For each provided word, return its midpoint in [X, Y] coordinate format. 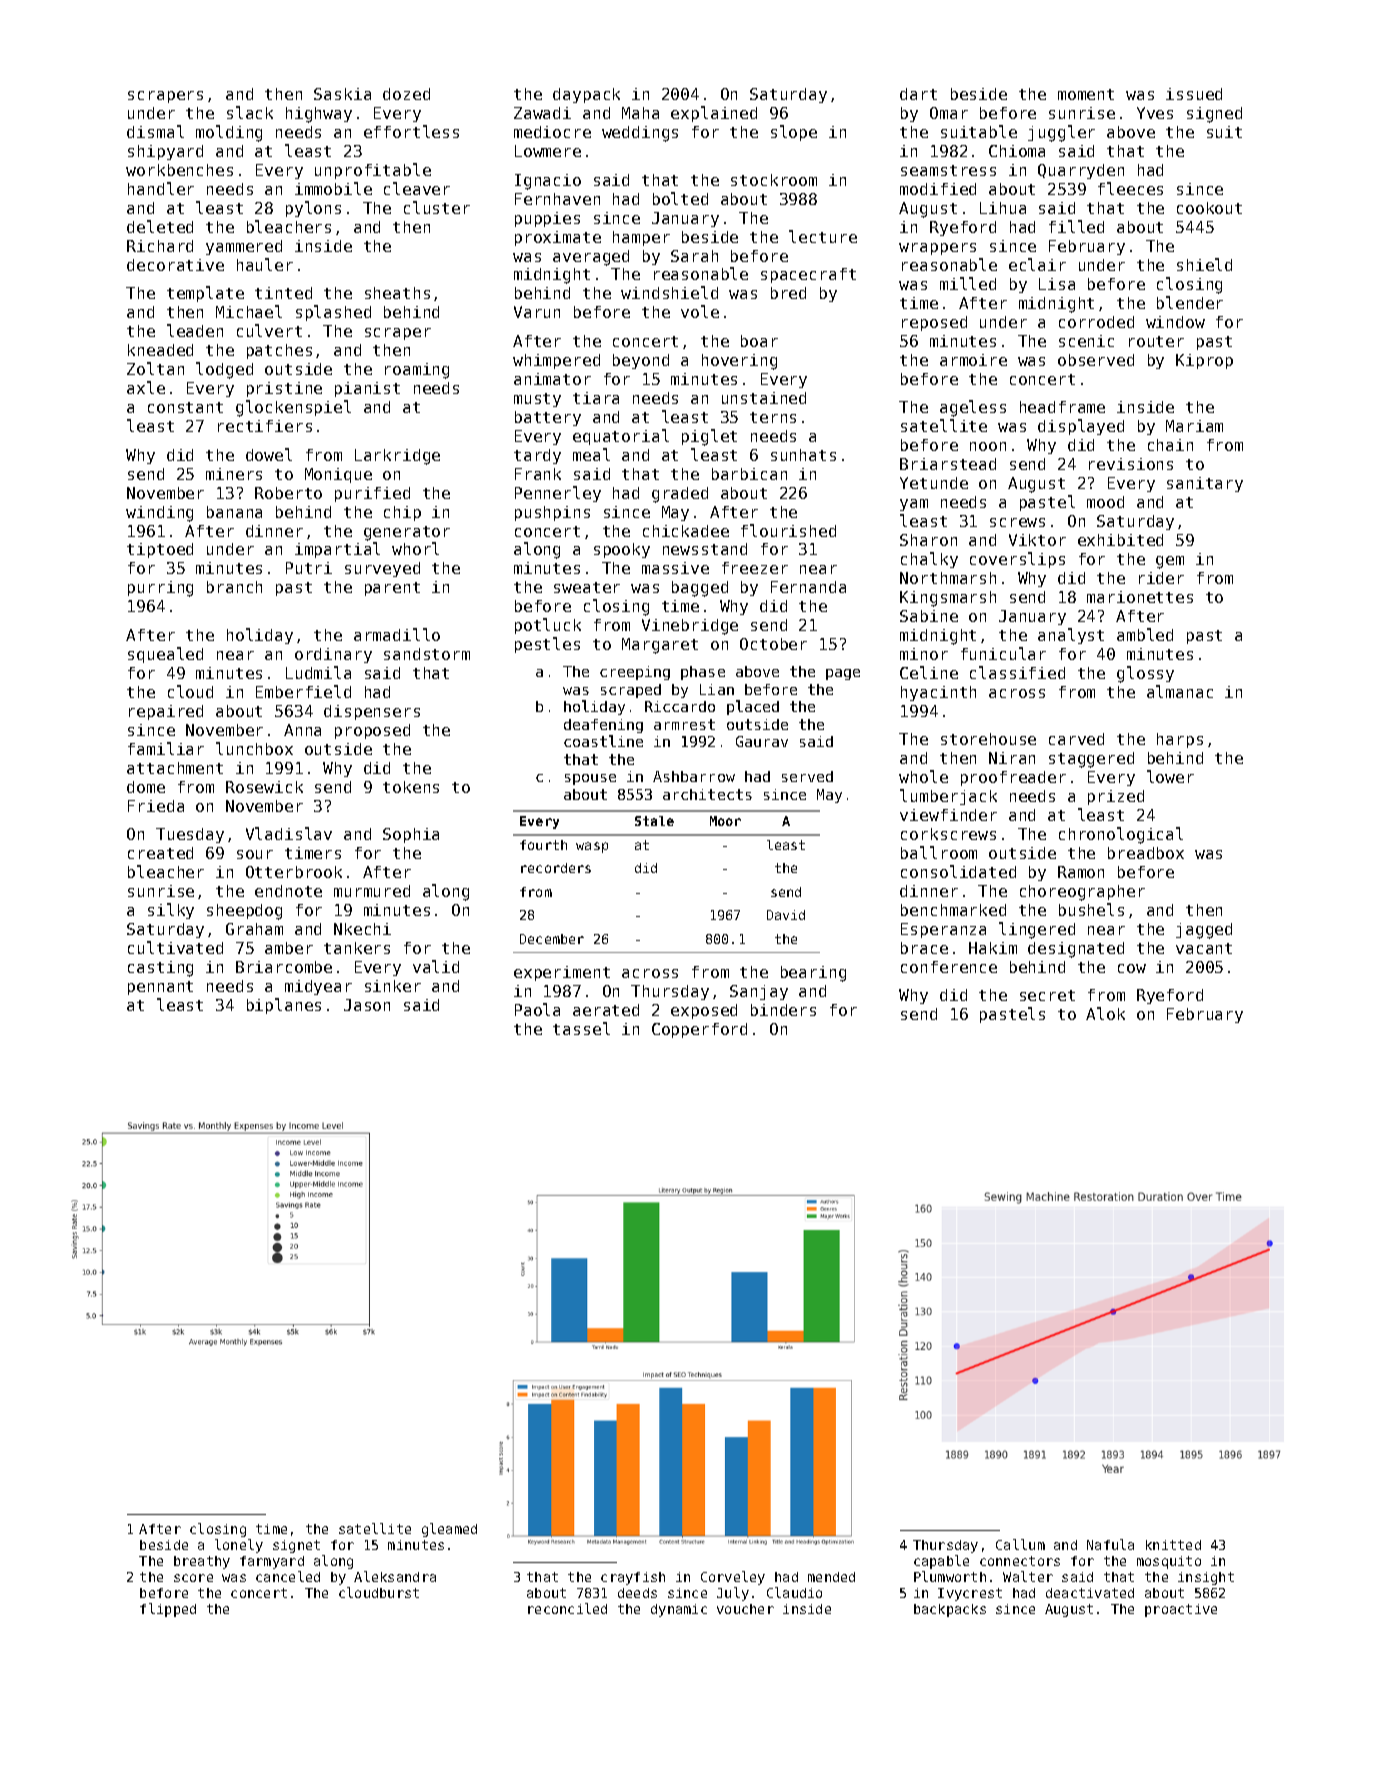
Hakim [993, 948]
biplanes [284, 1006]
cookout [1209, 208]
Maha [640, 113]
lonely [239, 1546]
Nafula [1110, 1544]
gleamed [449, 1530]
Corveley [733, 1578]
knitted [1173, 1545]
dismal [155, 131]
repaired [166, 712]
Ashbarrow [694, 776]
